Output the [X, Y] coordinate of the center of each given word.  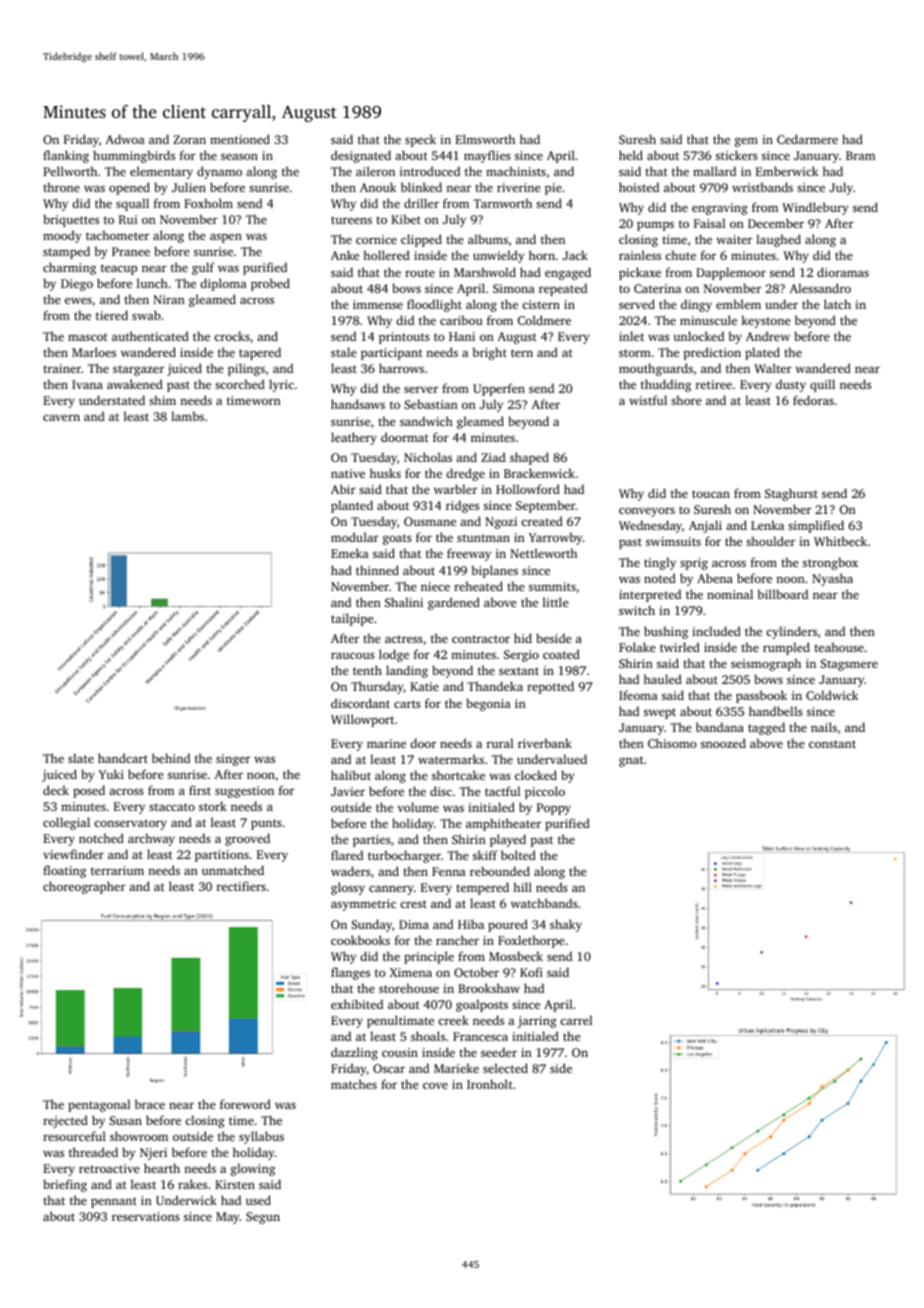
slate [81, 758]
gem [746, 142]
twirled [680, 647]
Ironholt [490, 1084]
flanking [66, 156]
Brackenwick [539, 473]
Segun [263, 1218]
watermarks [451, 759]
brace [150, 1104]
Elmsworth [485, 139]
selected [505, 1068]
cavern [61, 417]
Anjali [705, 526]
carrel [576, 1020]
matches [354, 1084]
